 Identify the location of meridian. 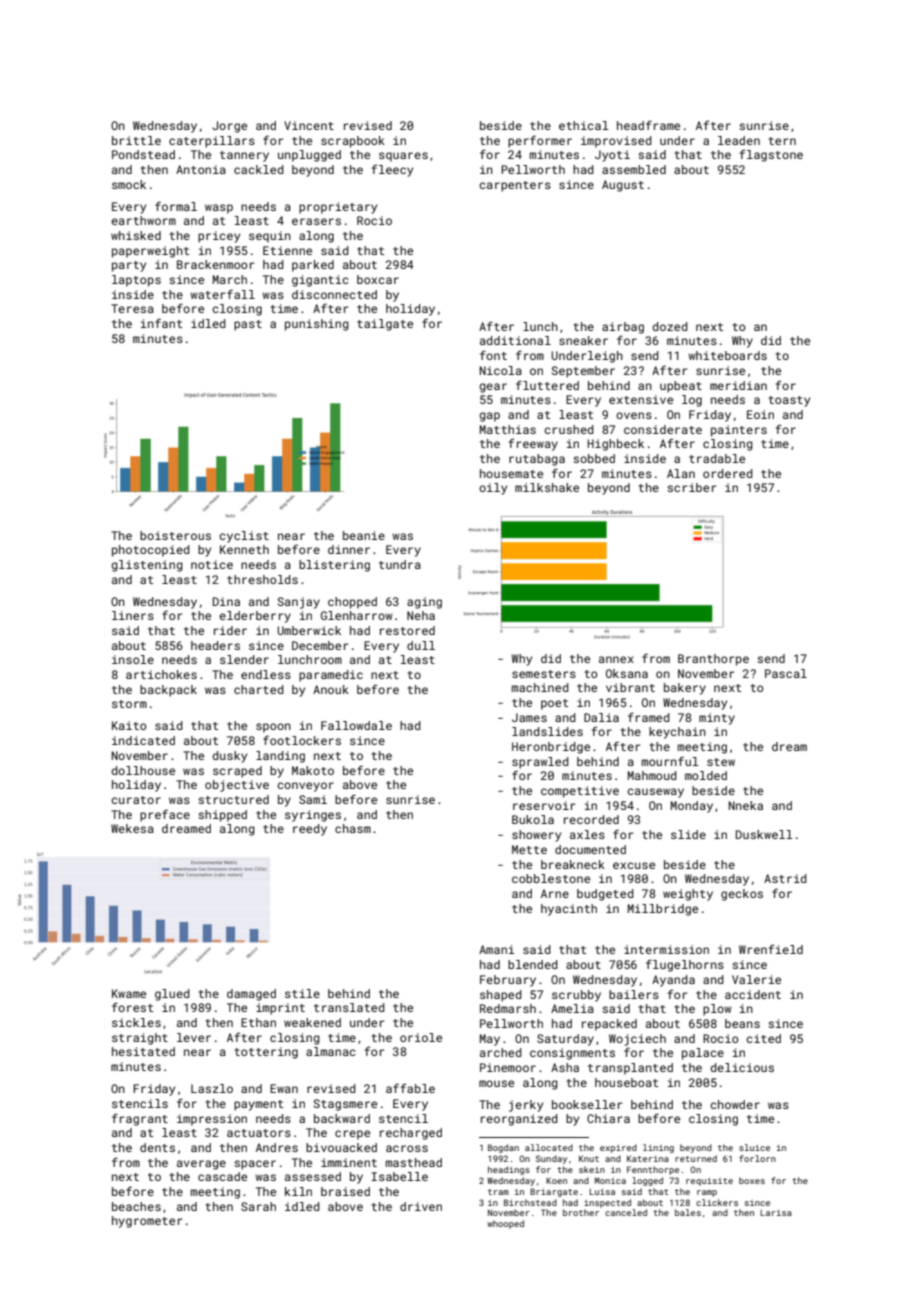
(738, 385).
